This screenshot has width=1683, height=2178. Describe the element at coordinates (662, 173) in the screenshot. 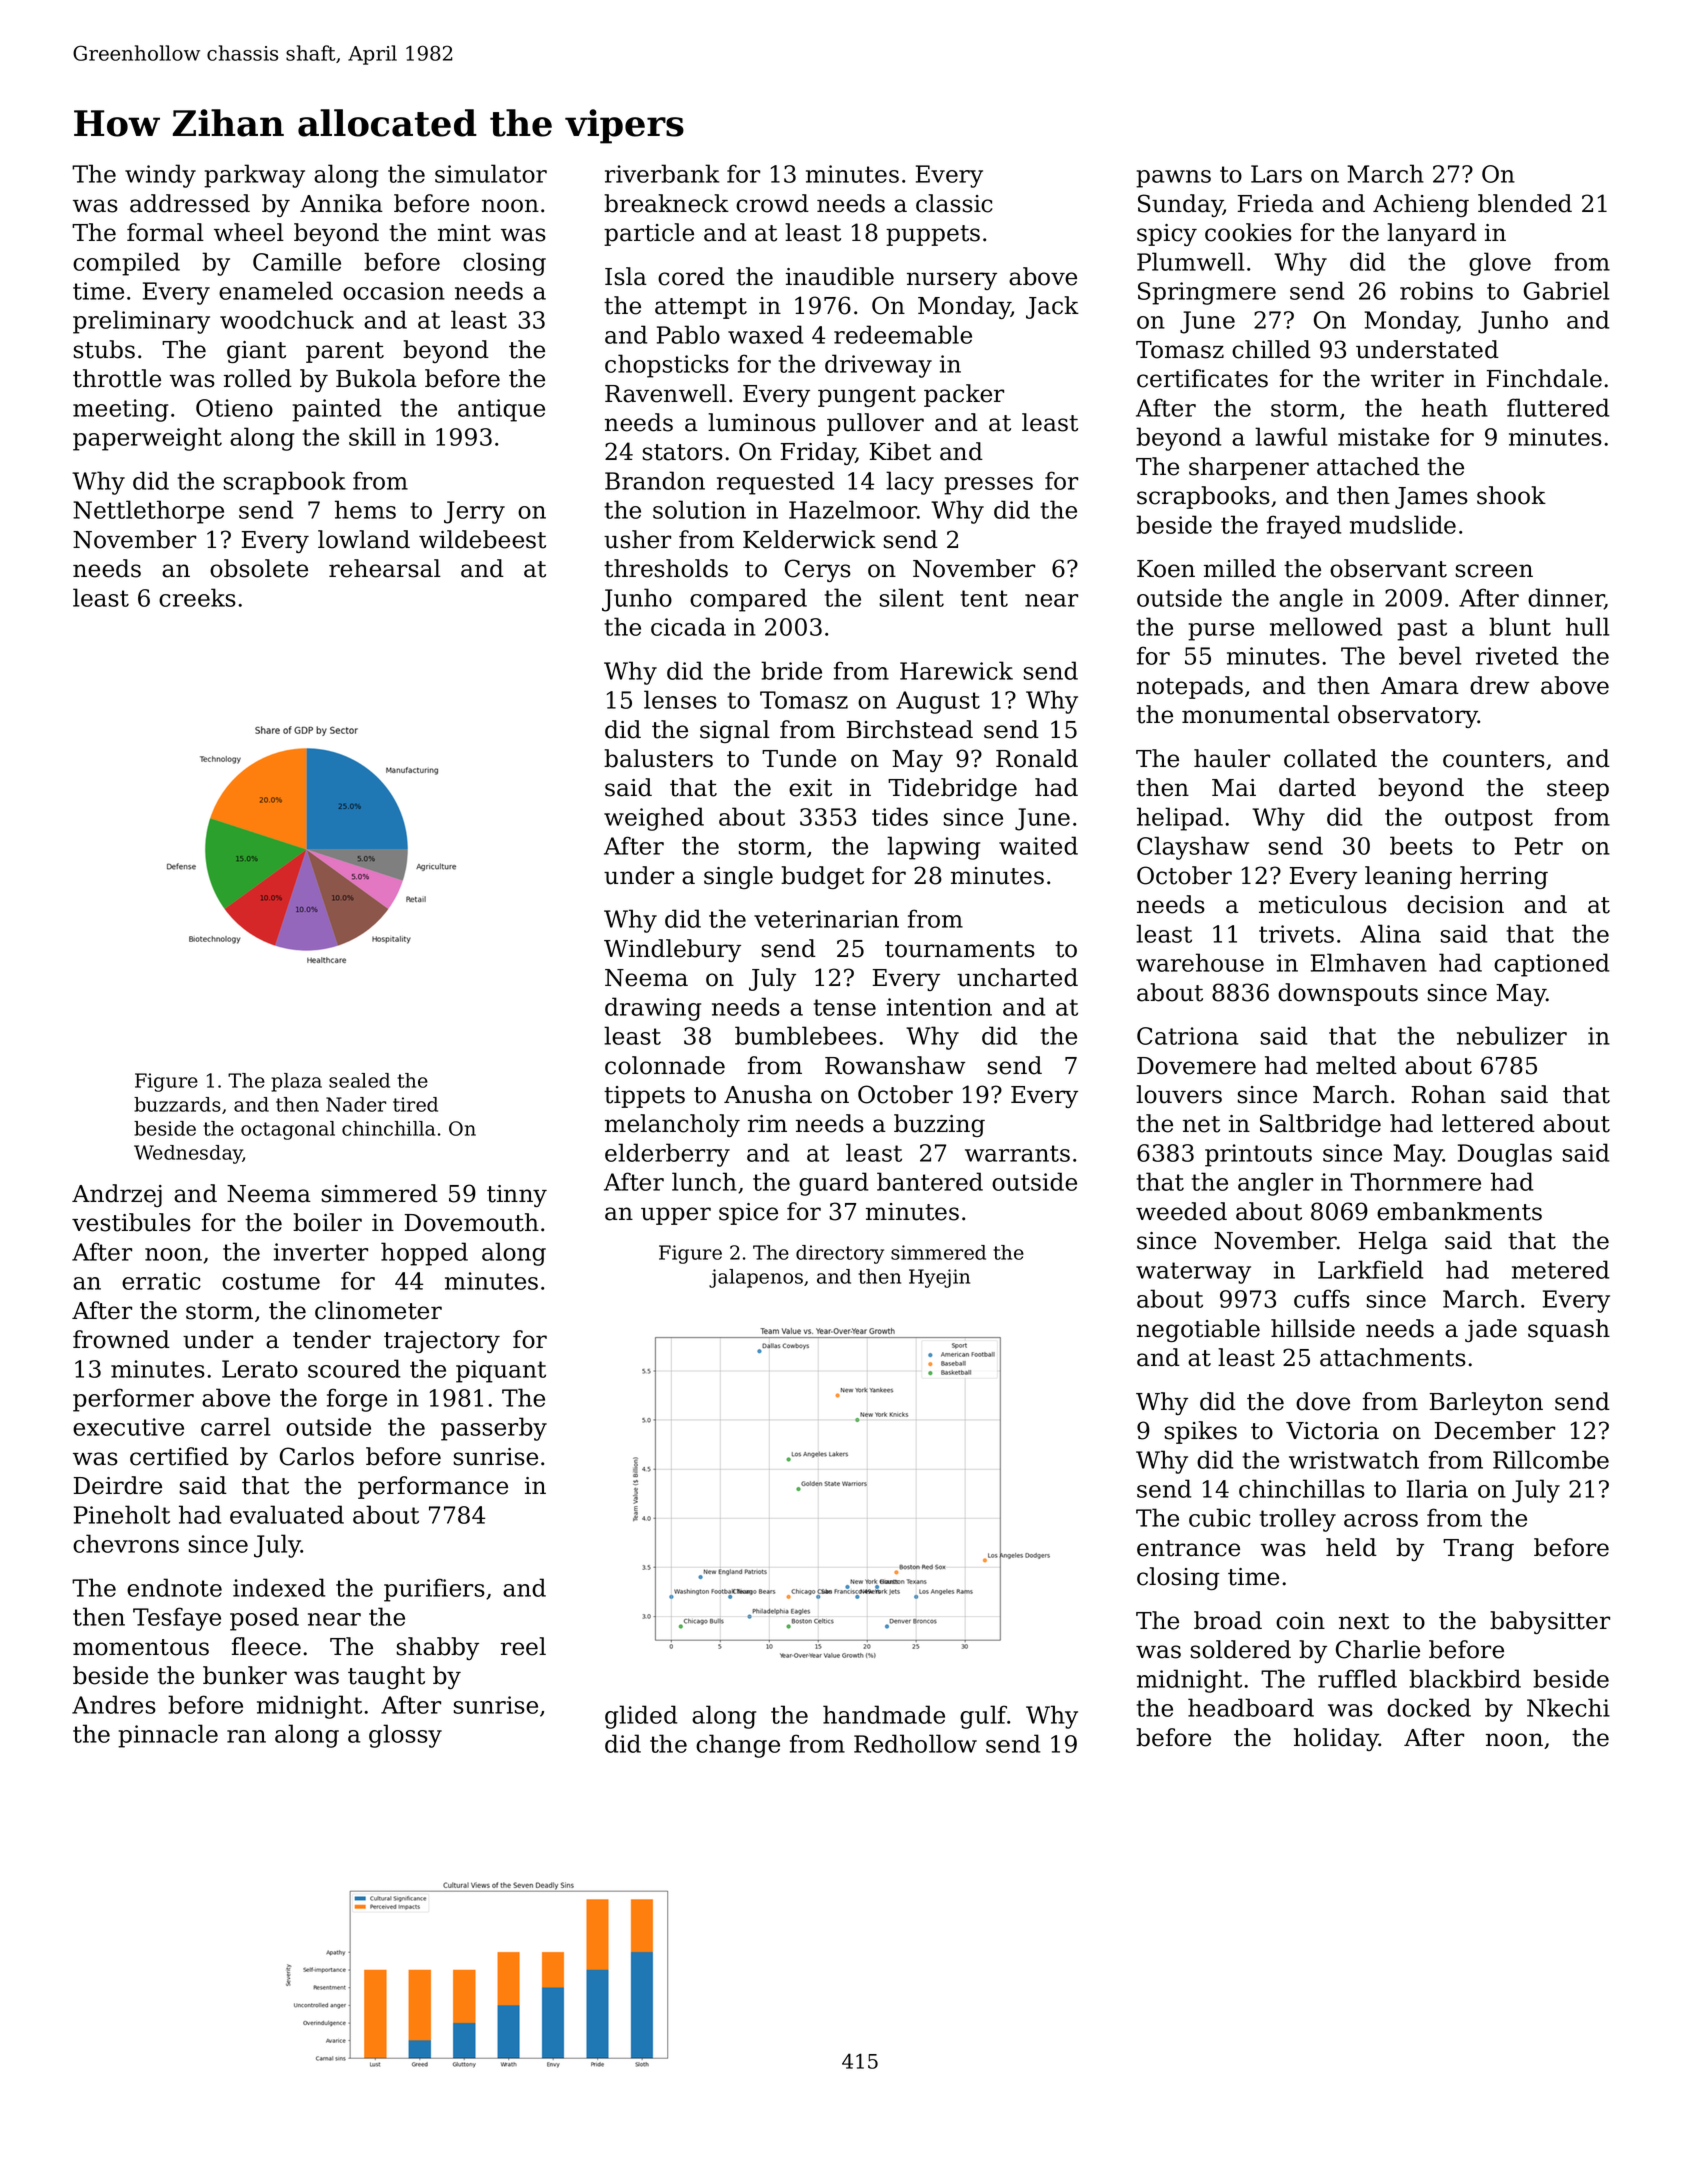

I see `riverbank` at that location.
